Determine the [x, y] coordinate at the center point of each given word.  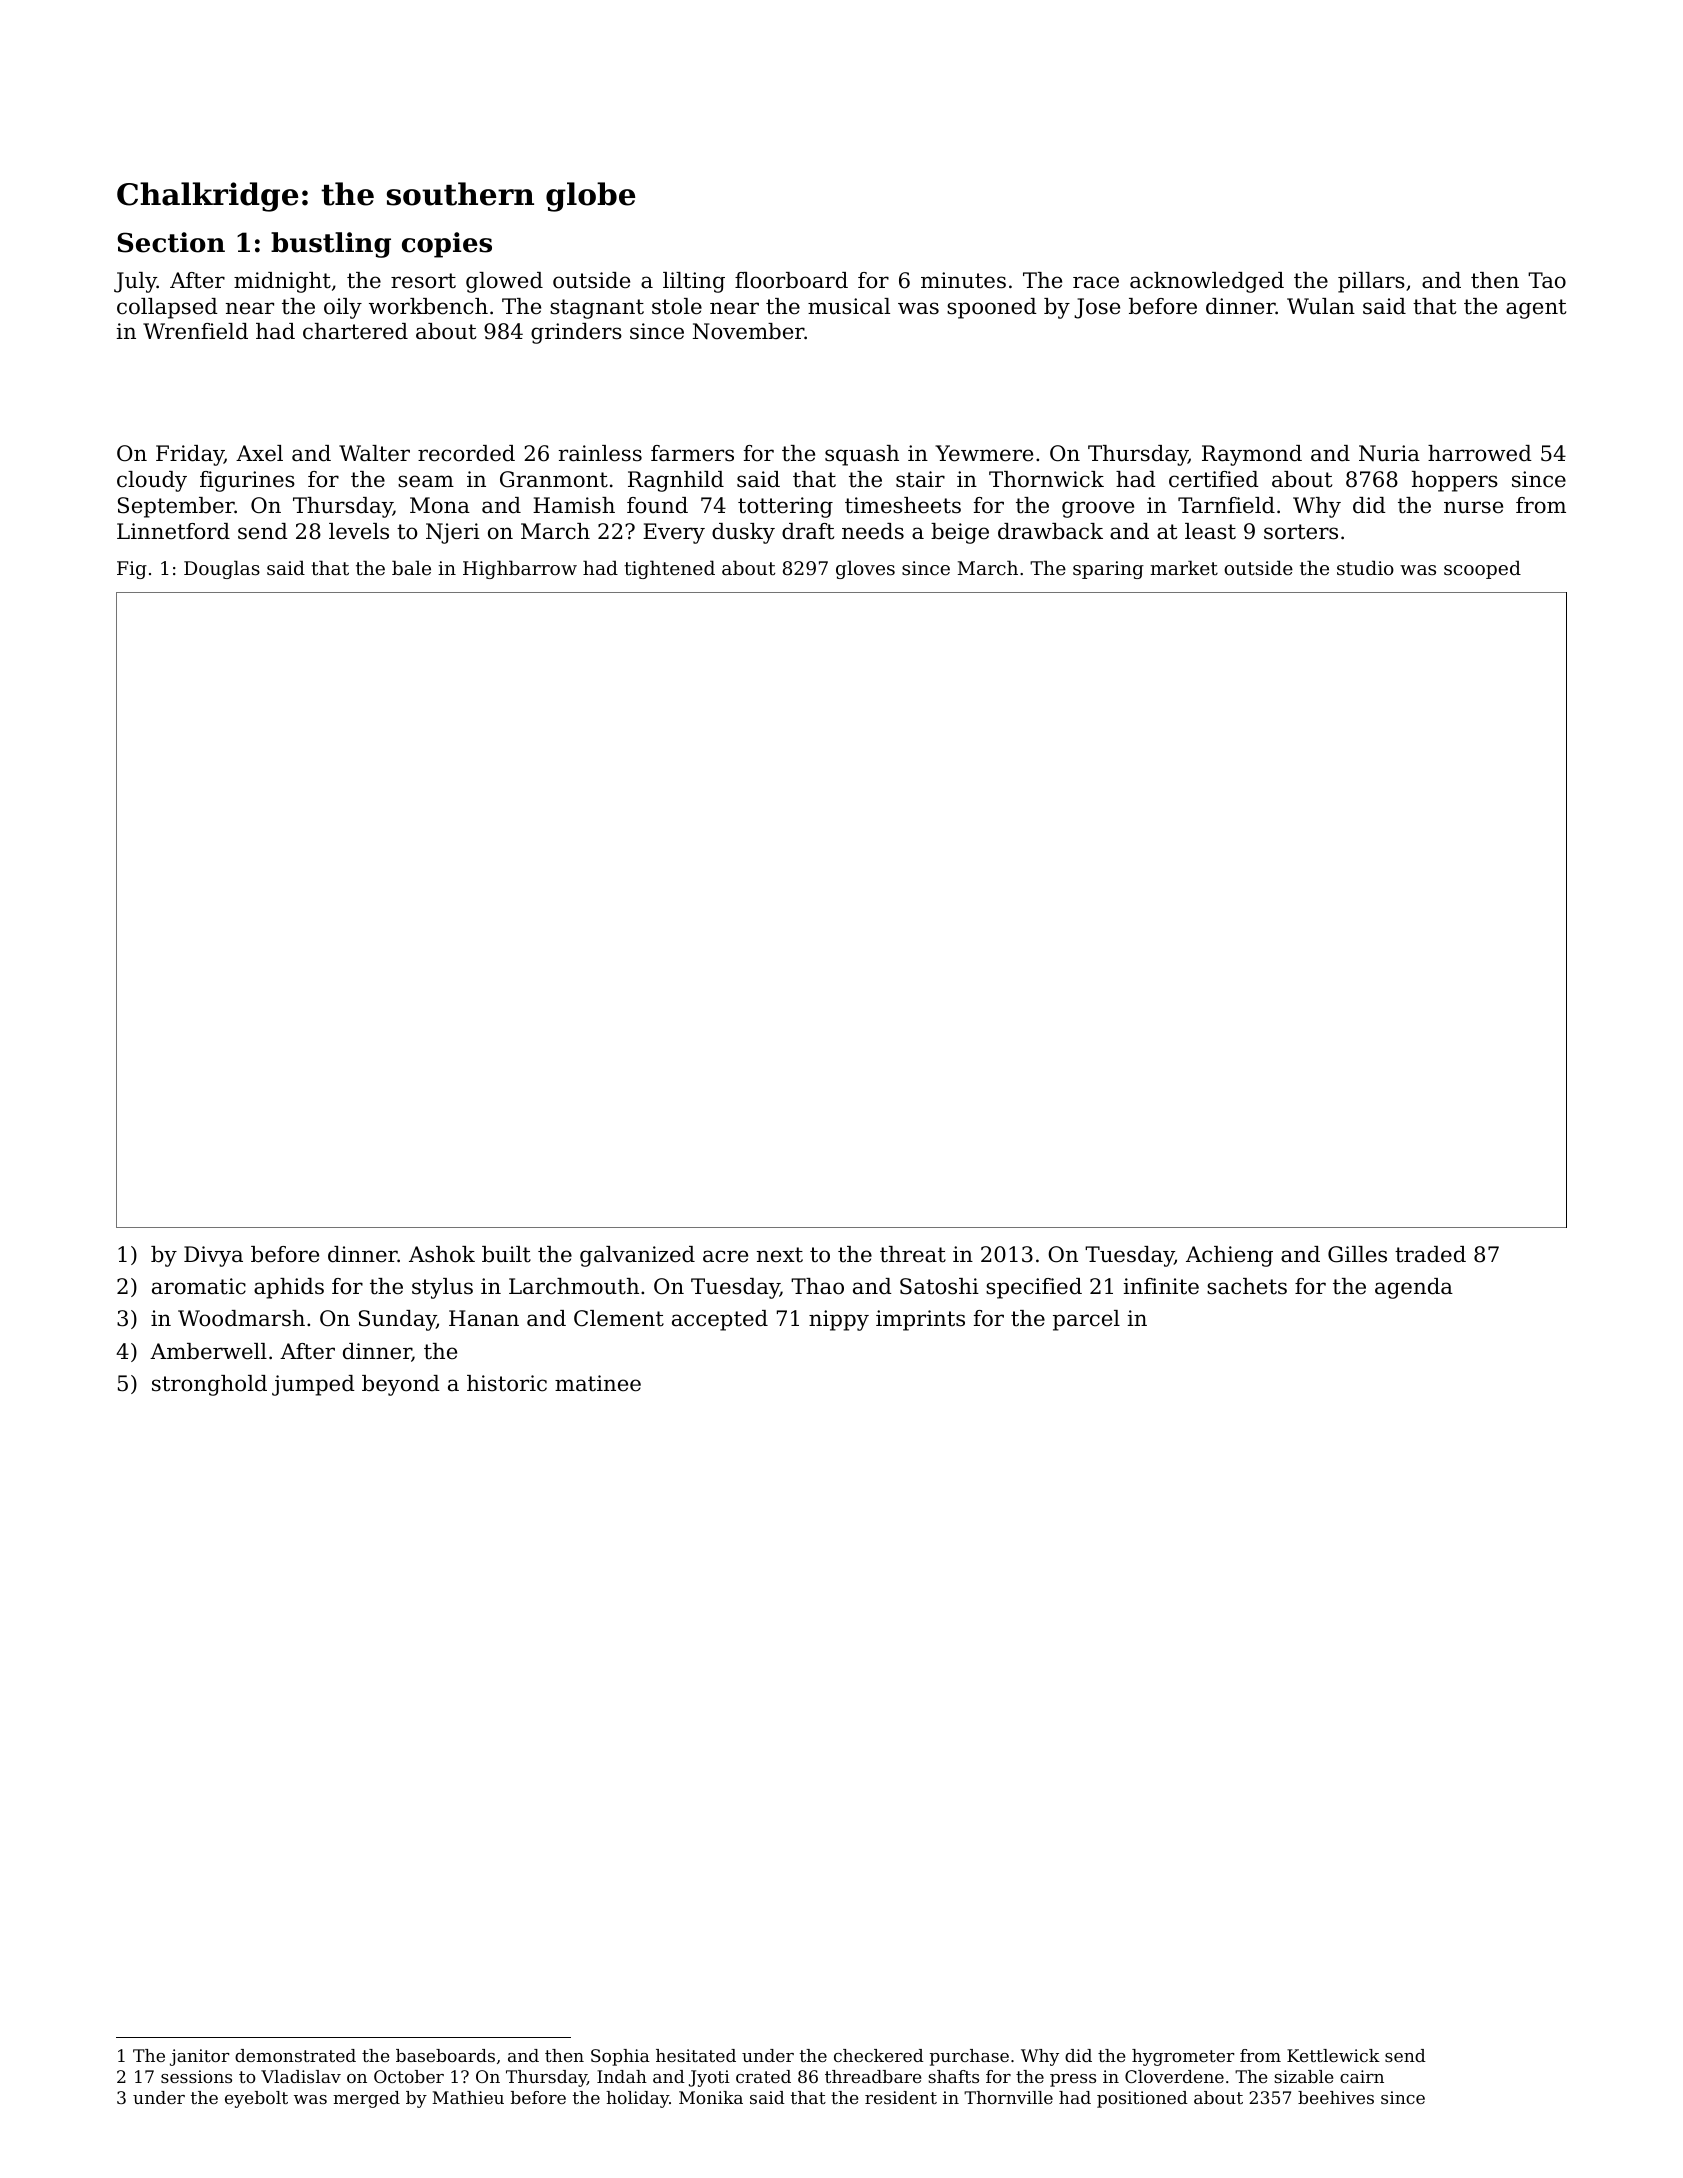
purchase [969, 2057]
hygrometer [1183, 2057]
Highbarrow [520, 569]
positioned [1142, 2099]
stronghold [209, 1385]
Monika [711, 2097]
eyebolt [256, 2099]
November [749, 331]
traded [1430, 1254]
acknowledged [1207, 282]
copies [447, 245]
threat [913, 1254]
